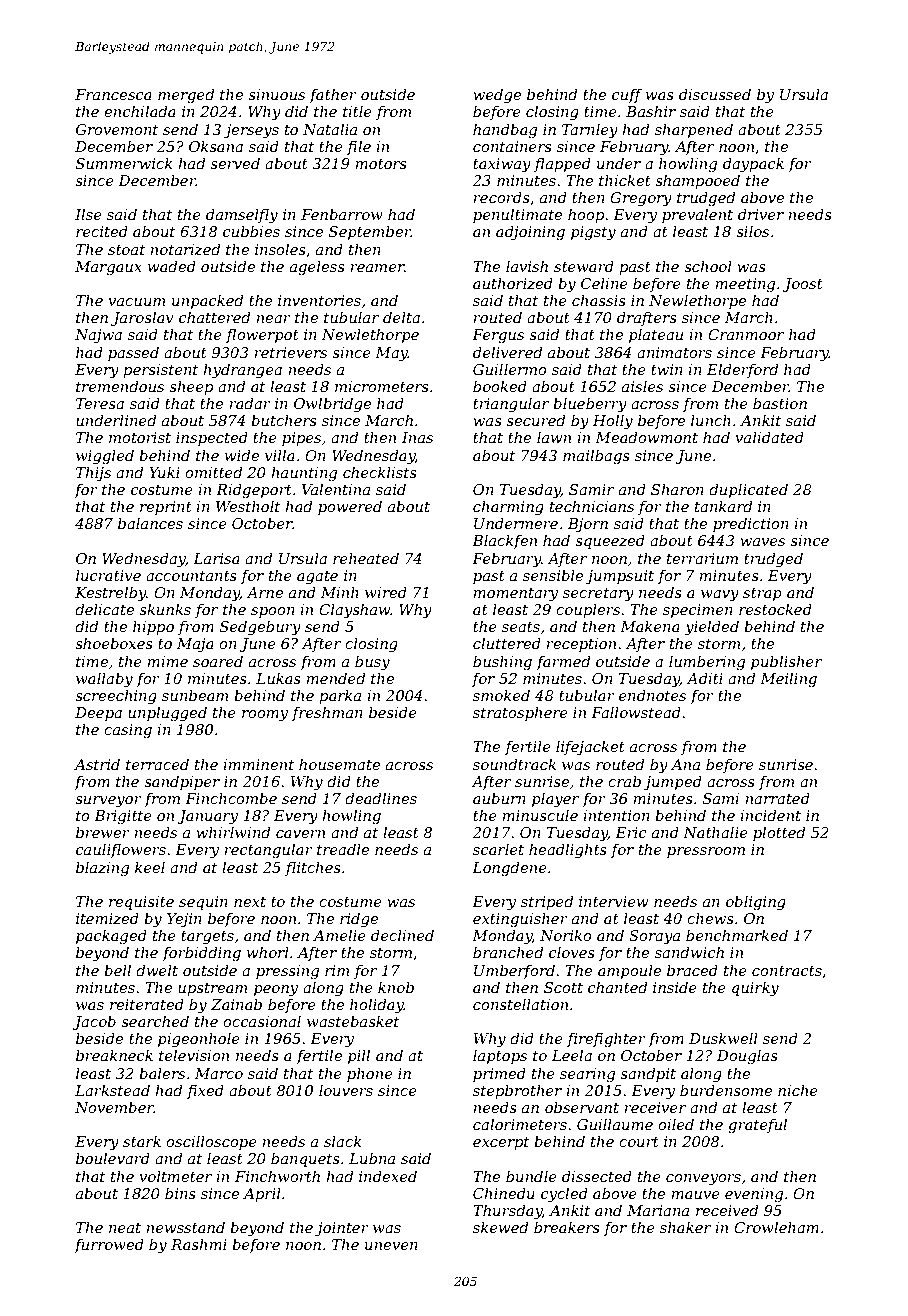 Image resolution: width=908 pixels, height=1316 pixels. I want to click on discussed, so click(715, 94).
